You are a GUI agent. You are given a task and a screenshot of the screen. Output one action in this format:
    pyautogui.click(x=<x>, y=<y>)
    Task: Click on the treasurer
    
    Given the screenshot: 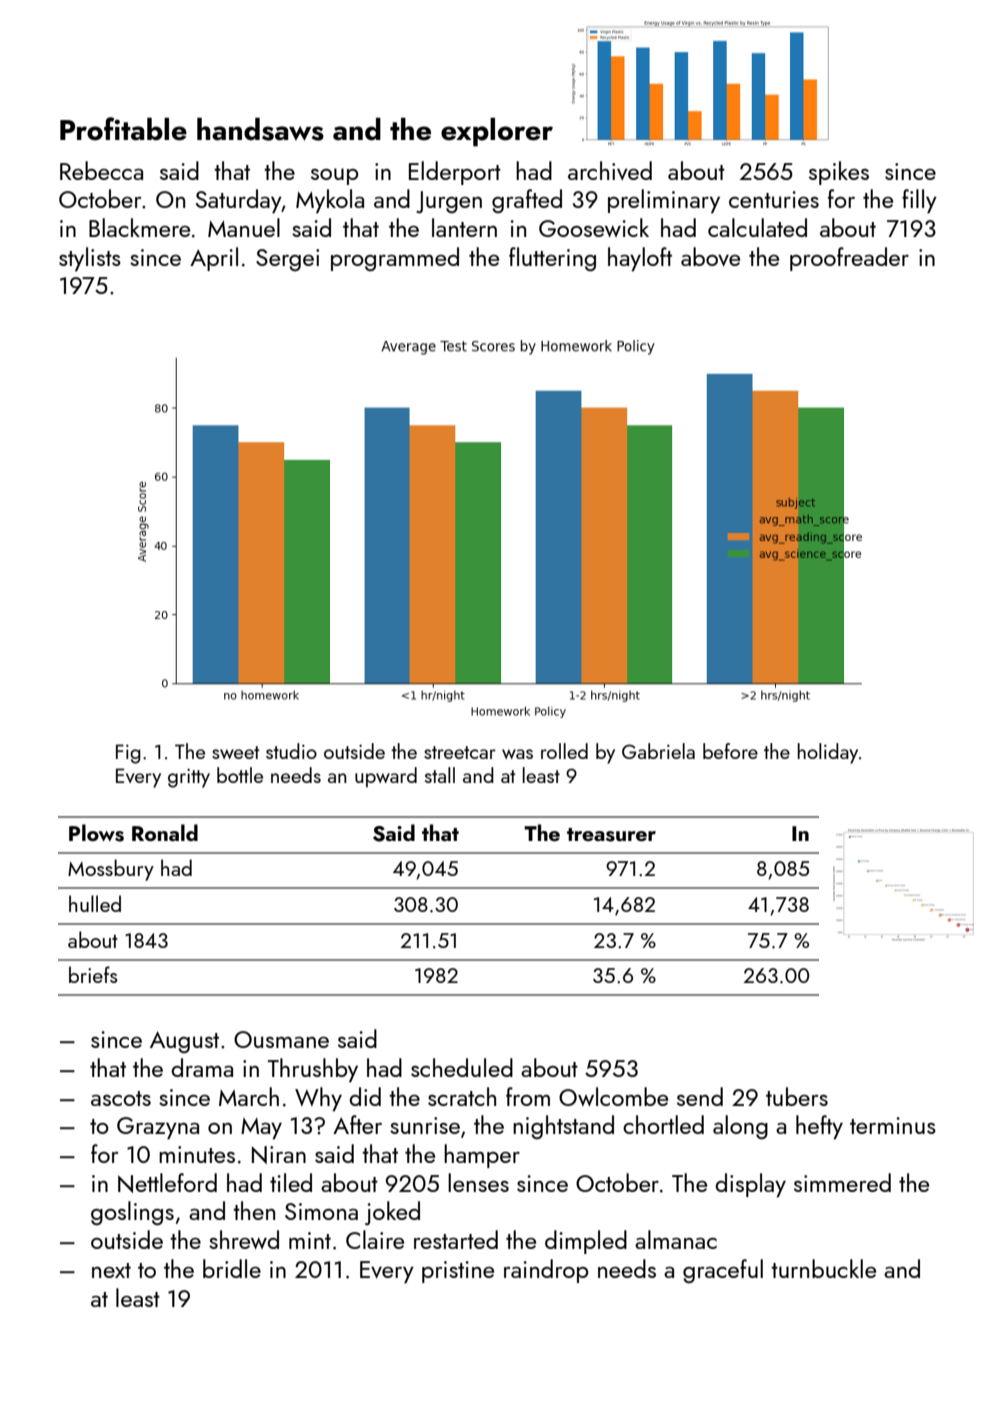 What is the action you would take?
    pyautogui.click(x=611, y=835)
